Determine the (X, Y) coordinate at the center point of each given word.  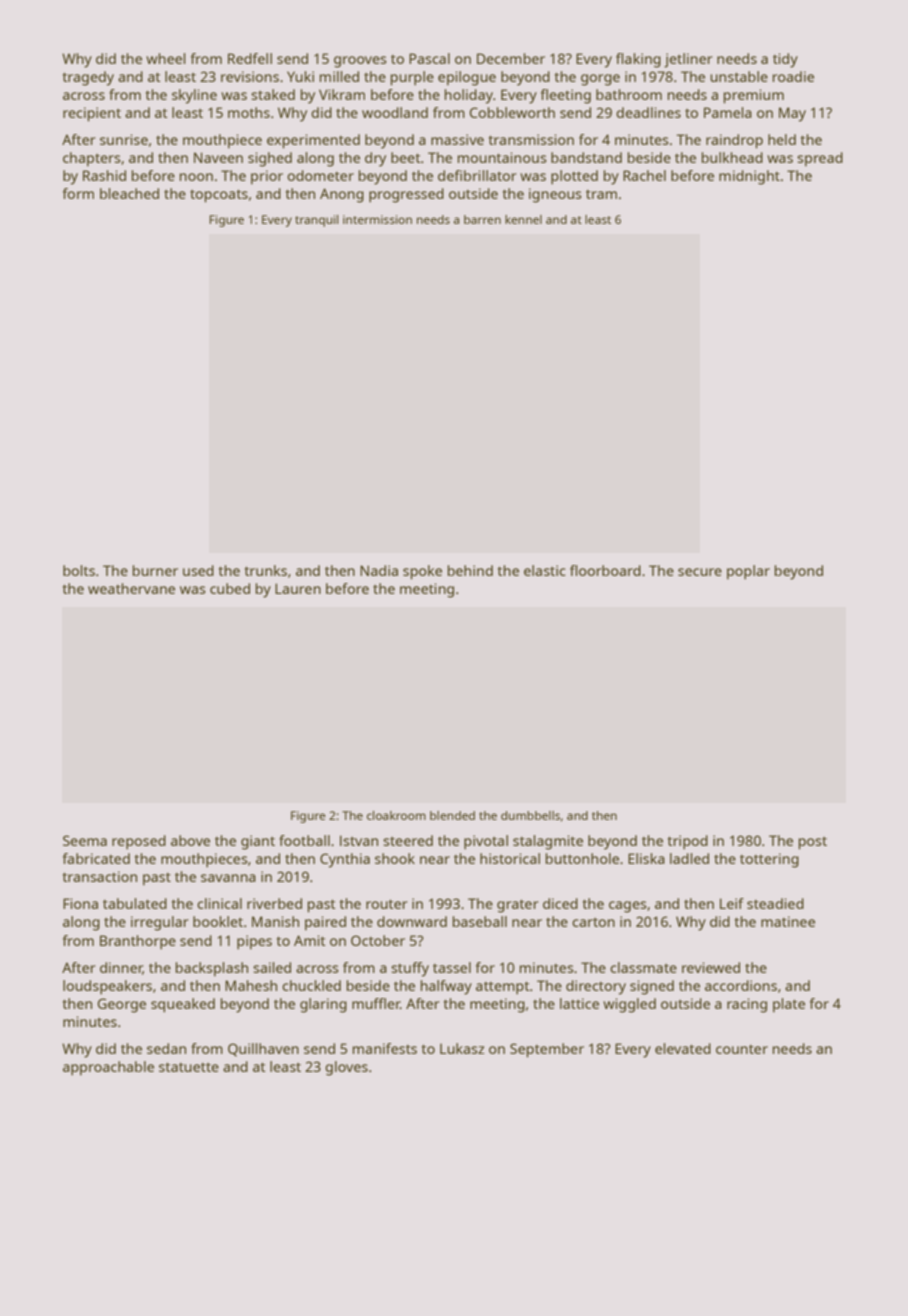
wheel (166, 58)
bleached (129, 193)
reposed (139, 842)
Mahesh (251, 985)
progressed (406, 195)
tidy (785, 60)
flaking (638, 60)
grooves (360, 62)
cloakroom (396, 815)
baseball (480, 921)
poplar (748, 572)
